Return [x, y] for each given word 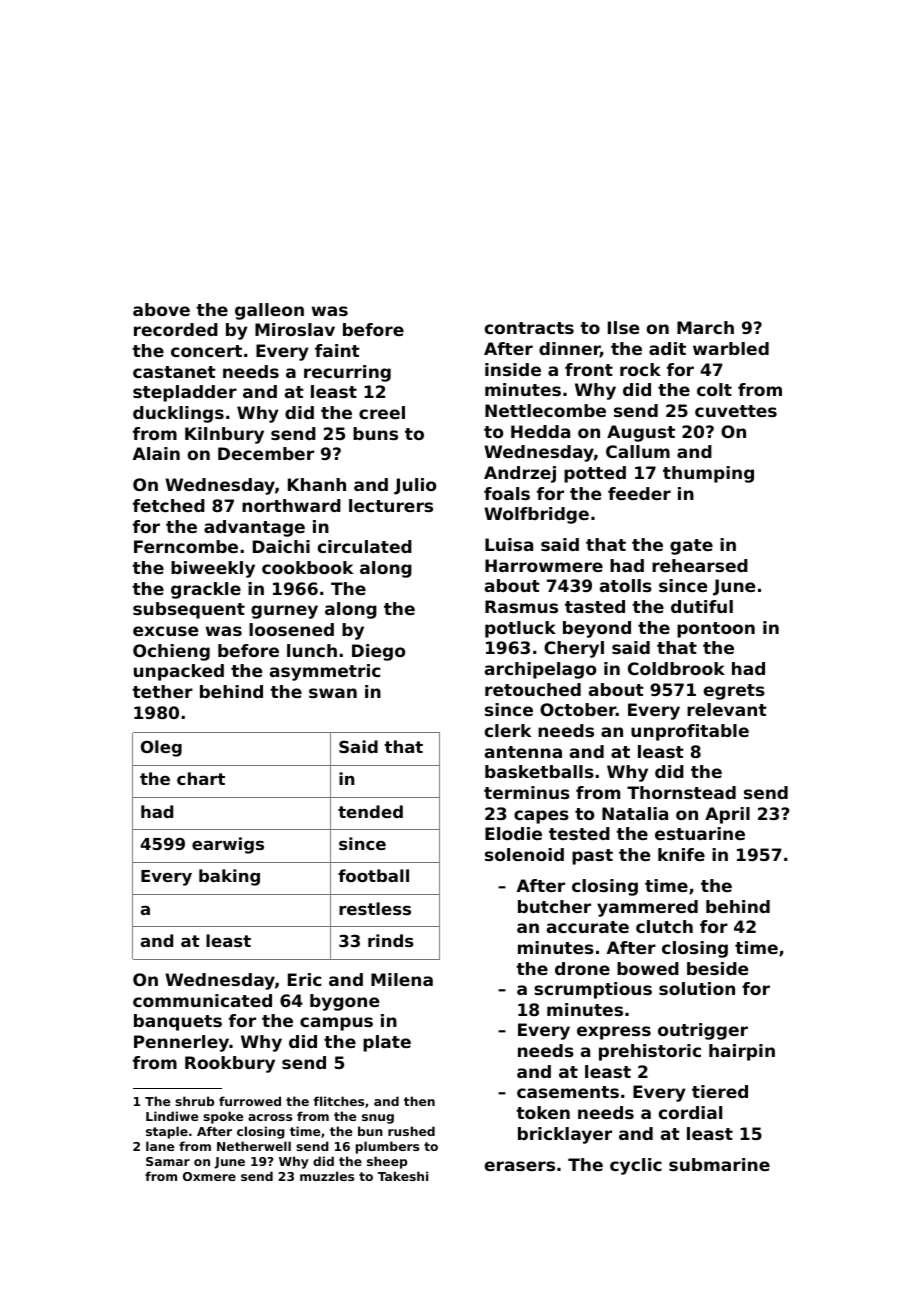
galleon [269, 311]
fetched [169, 505]
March [705, 327]
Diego [378, 652]
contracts [529, 328]
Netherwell [254, 1146]
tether [162, 691]
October [578, 709]
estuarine [700, 833]
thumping [708, 474]
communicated [202, 1000]
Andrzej [520, 474]
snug [378, 1119]
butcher [554, 906]
